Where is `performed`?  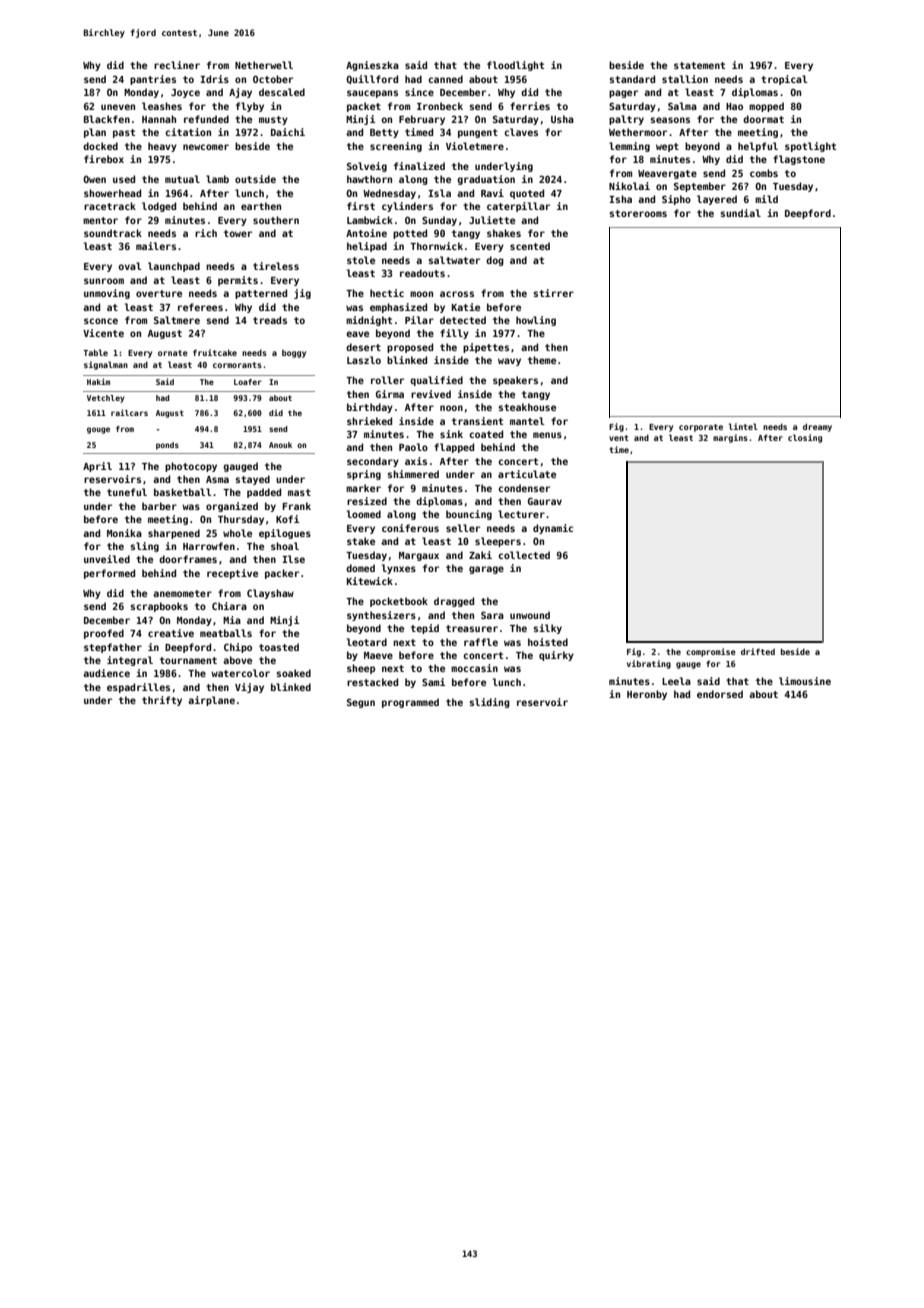 performed is located at coordinates (109, 574).
